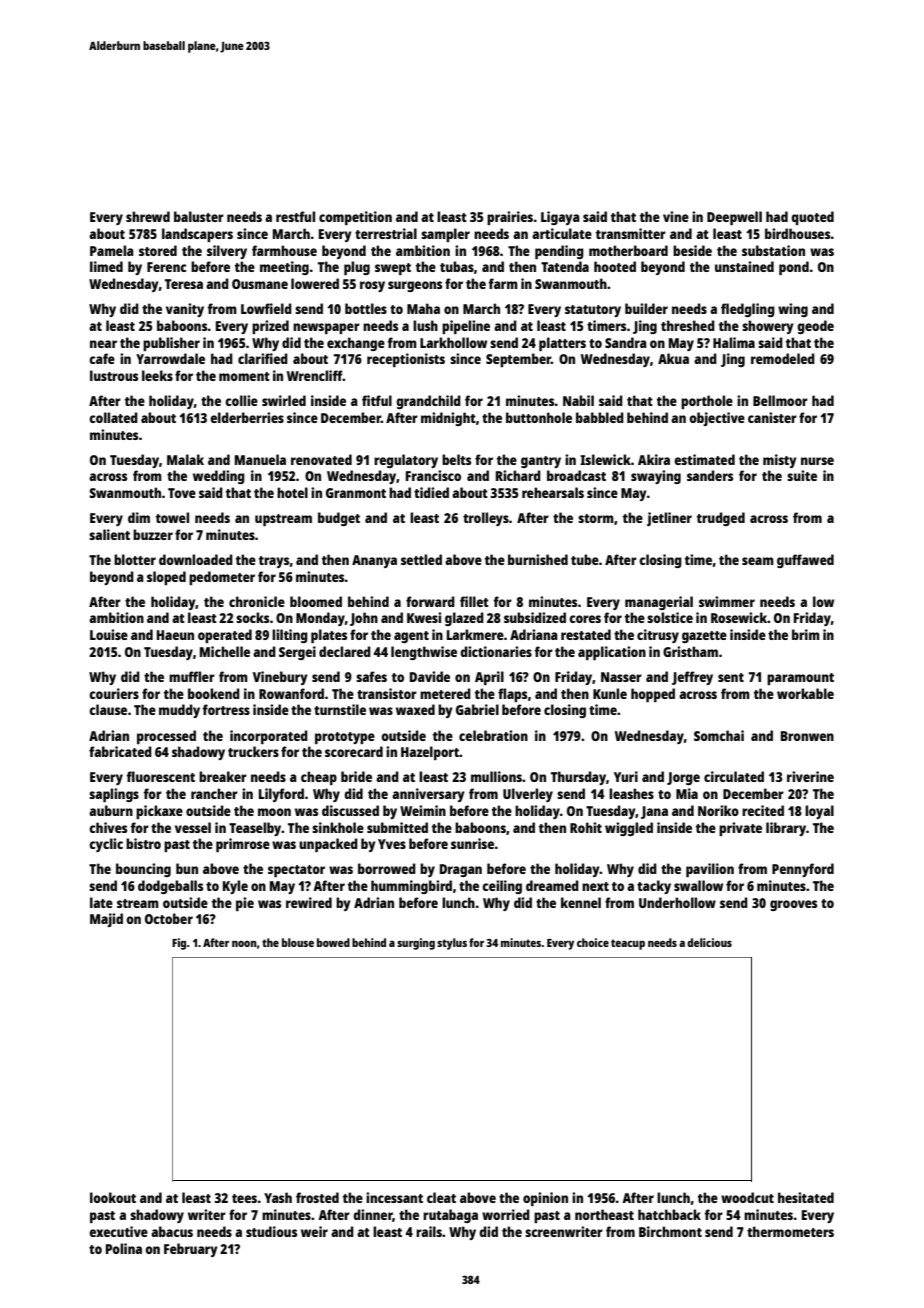 This screenshot has height=1308, width=924. I want to click on managerial, so click(659, 603).
